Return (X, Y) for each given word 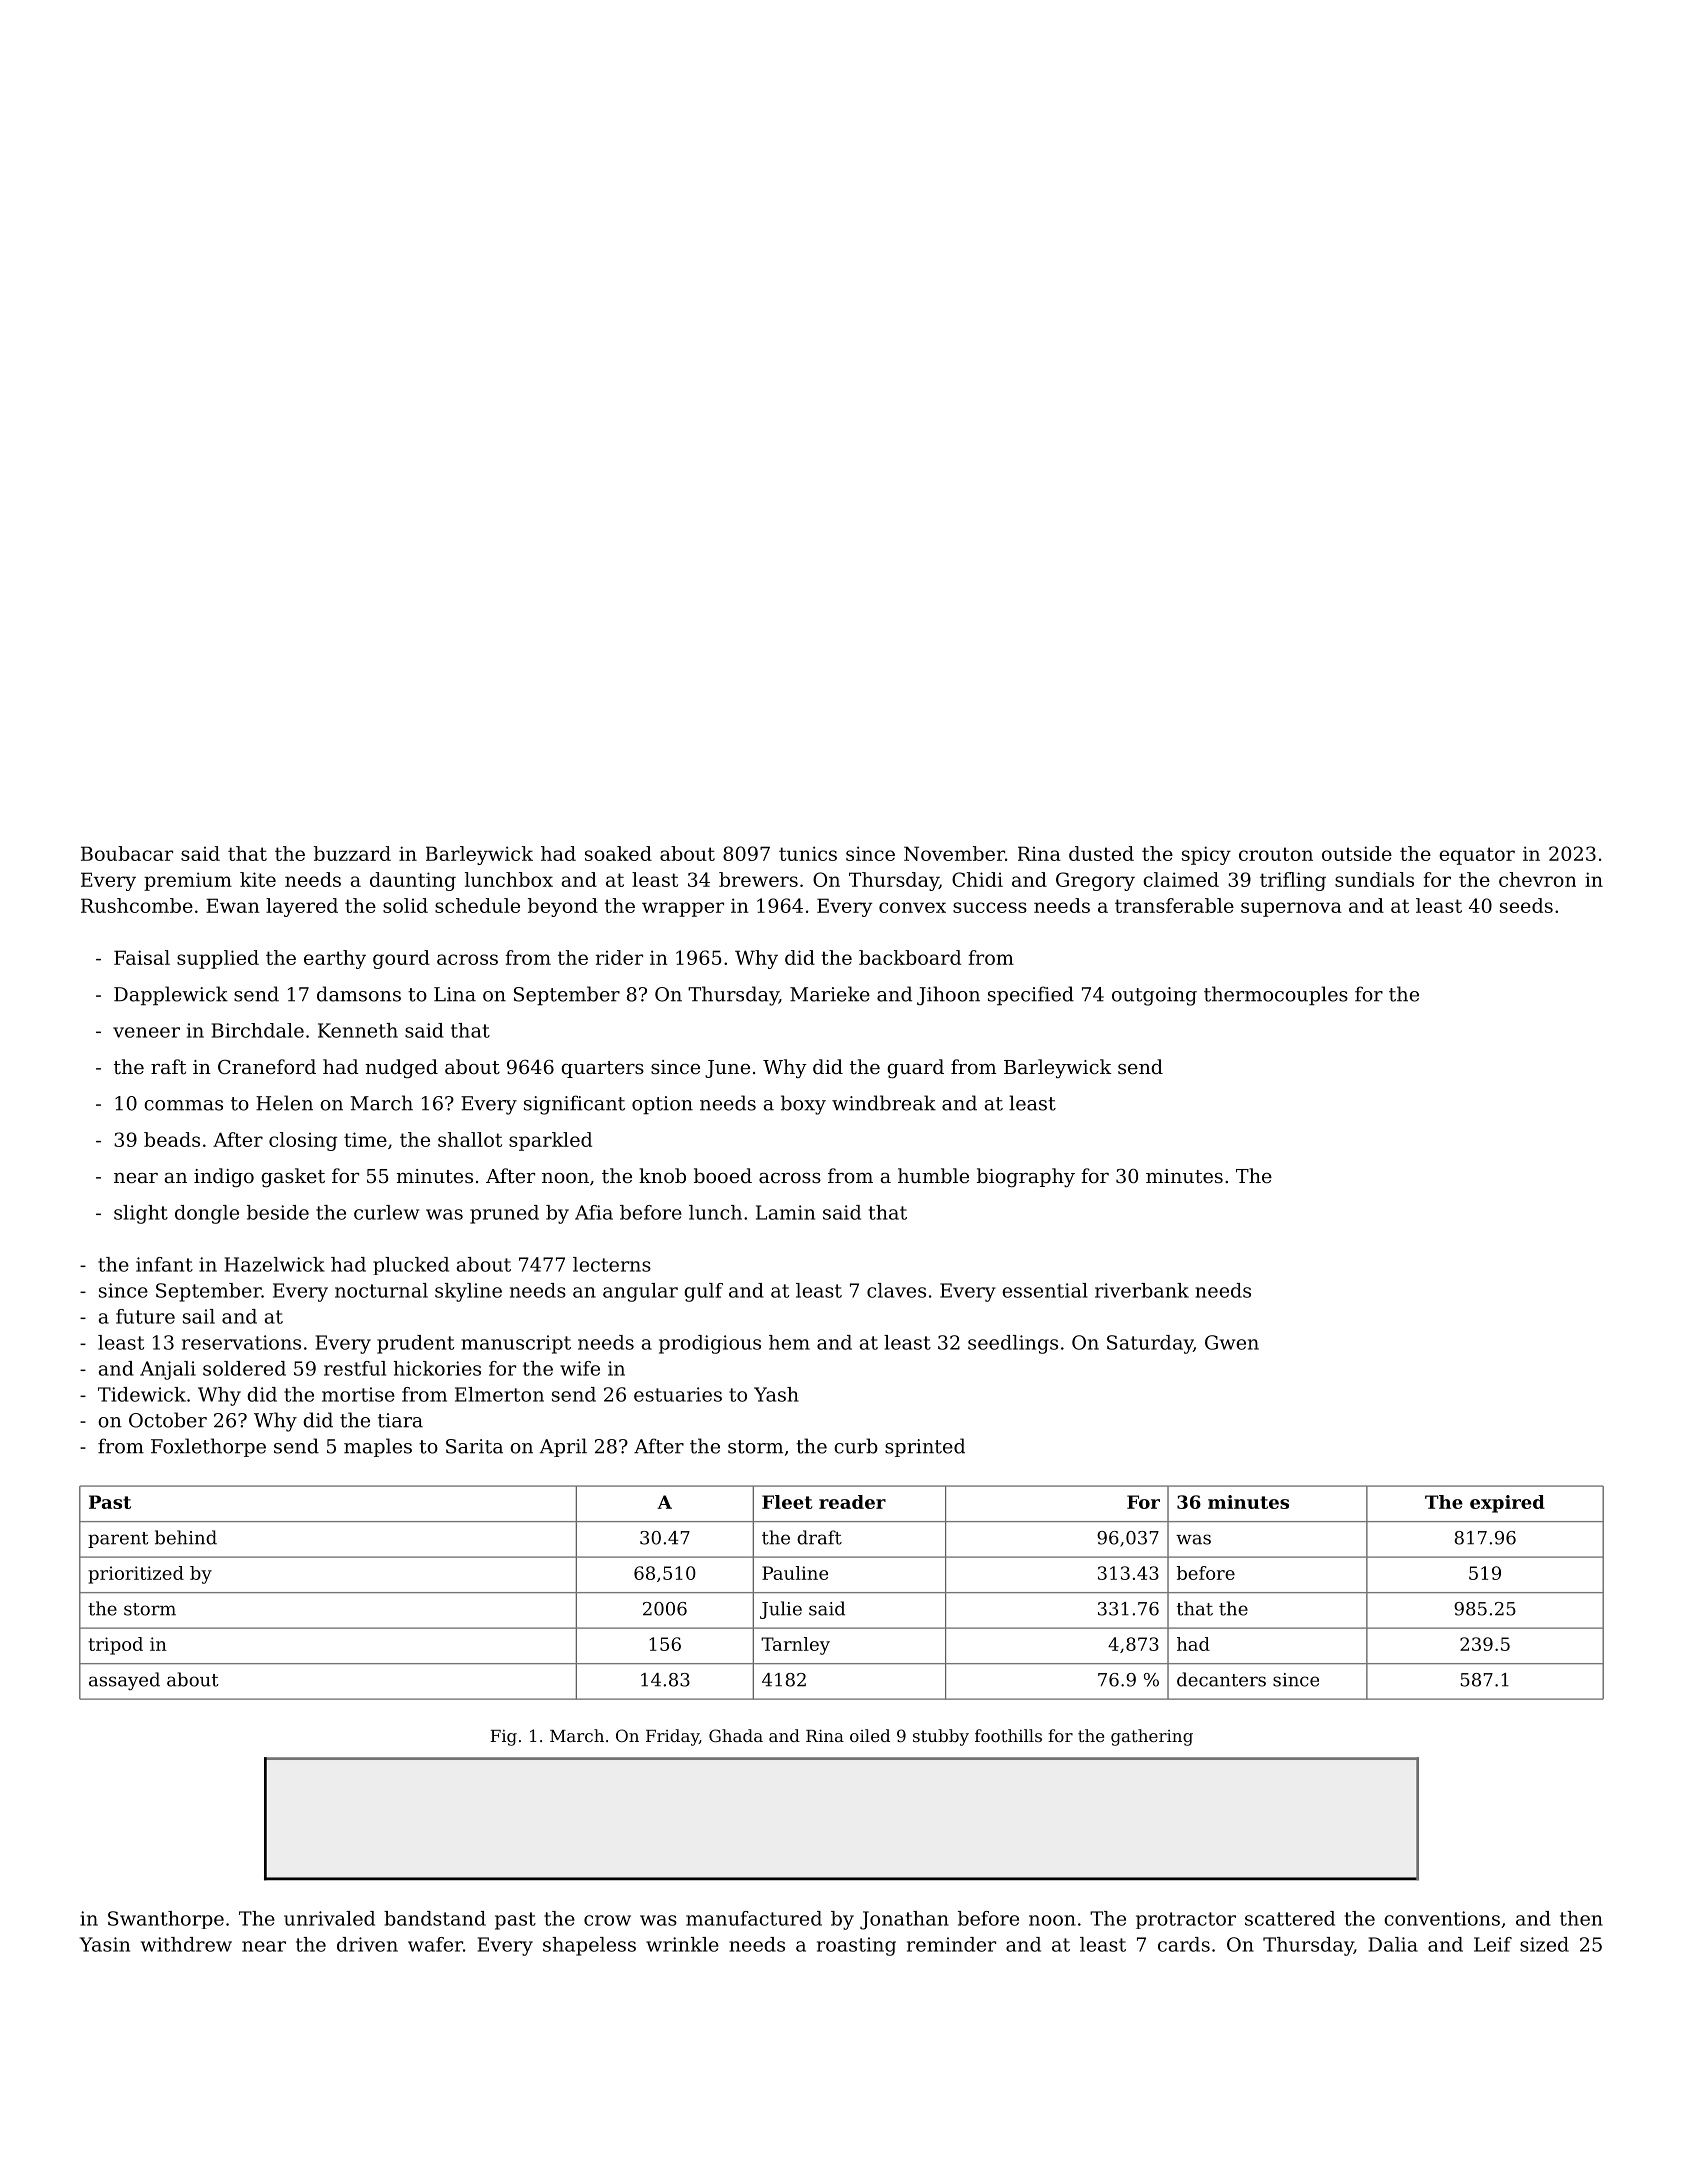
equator (1477, 856)
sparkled (550, 1141)
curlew (386, 1212)
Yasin (105, 1944)
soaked (618, 853)
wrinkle (682, 1944)
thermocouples (1276, 996)
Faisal (142, 957)
